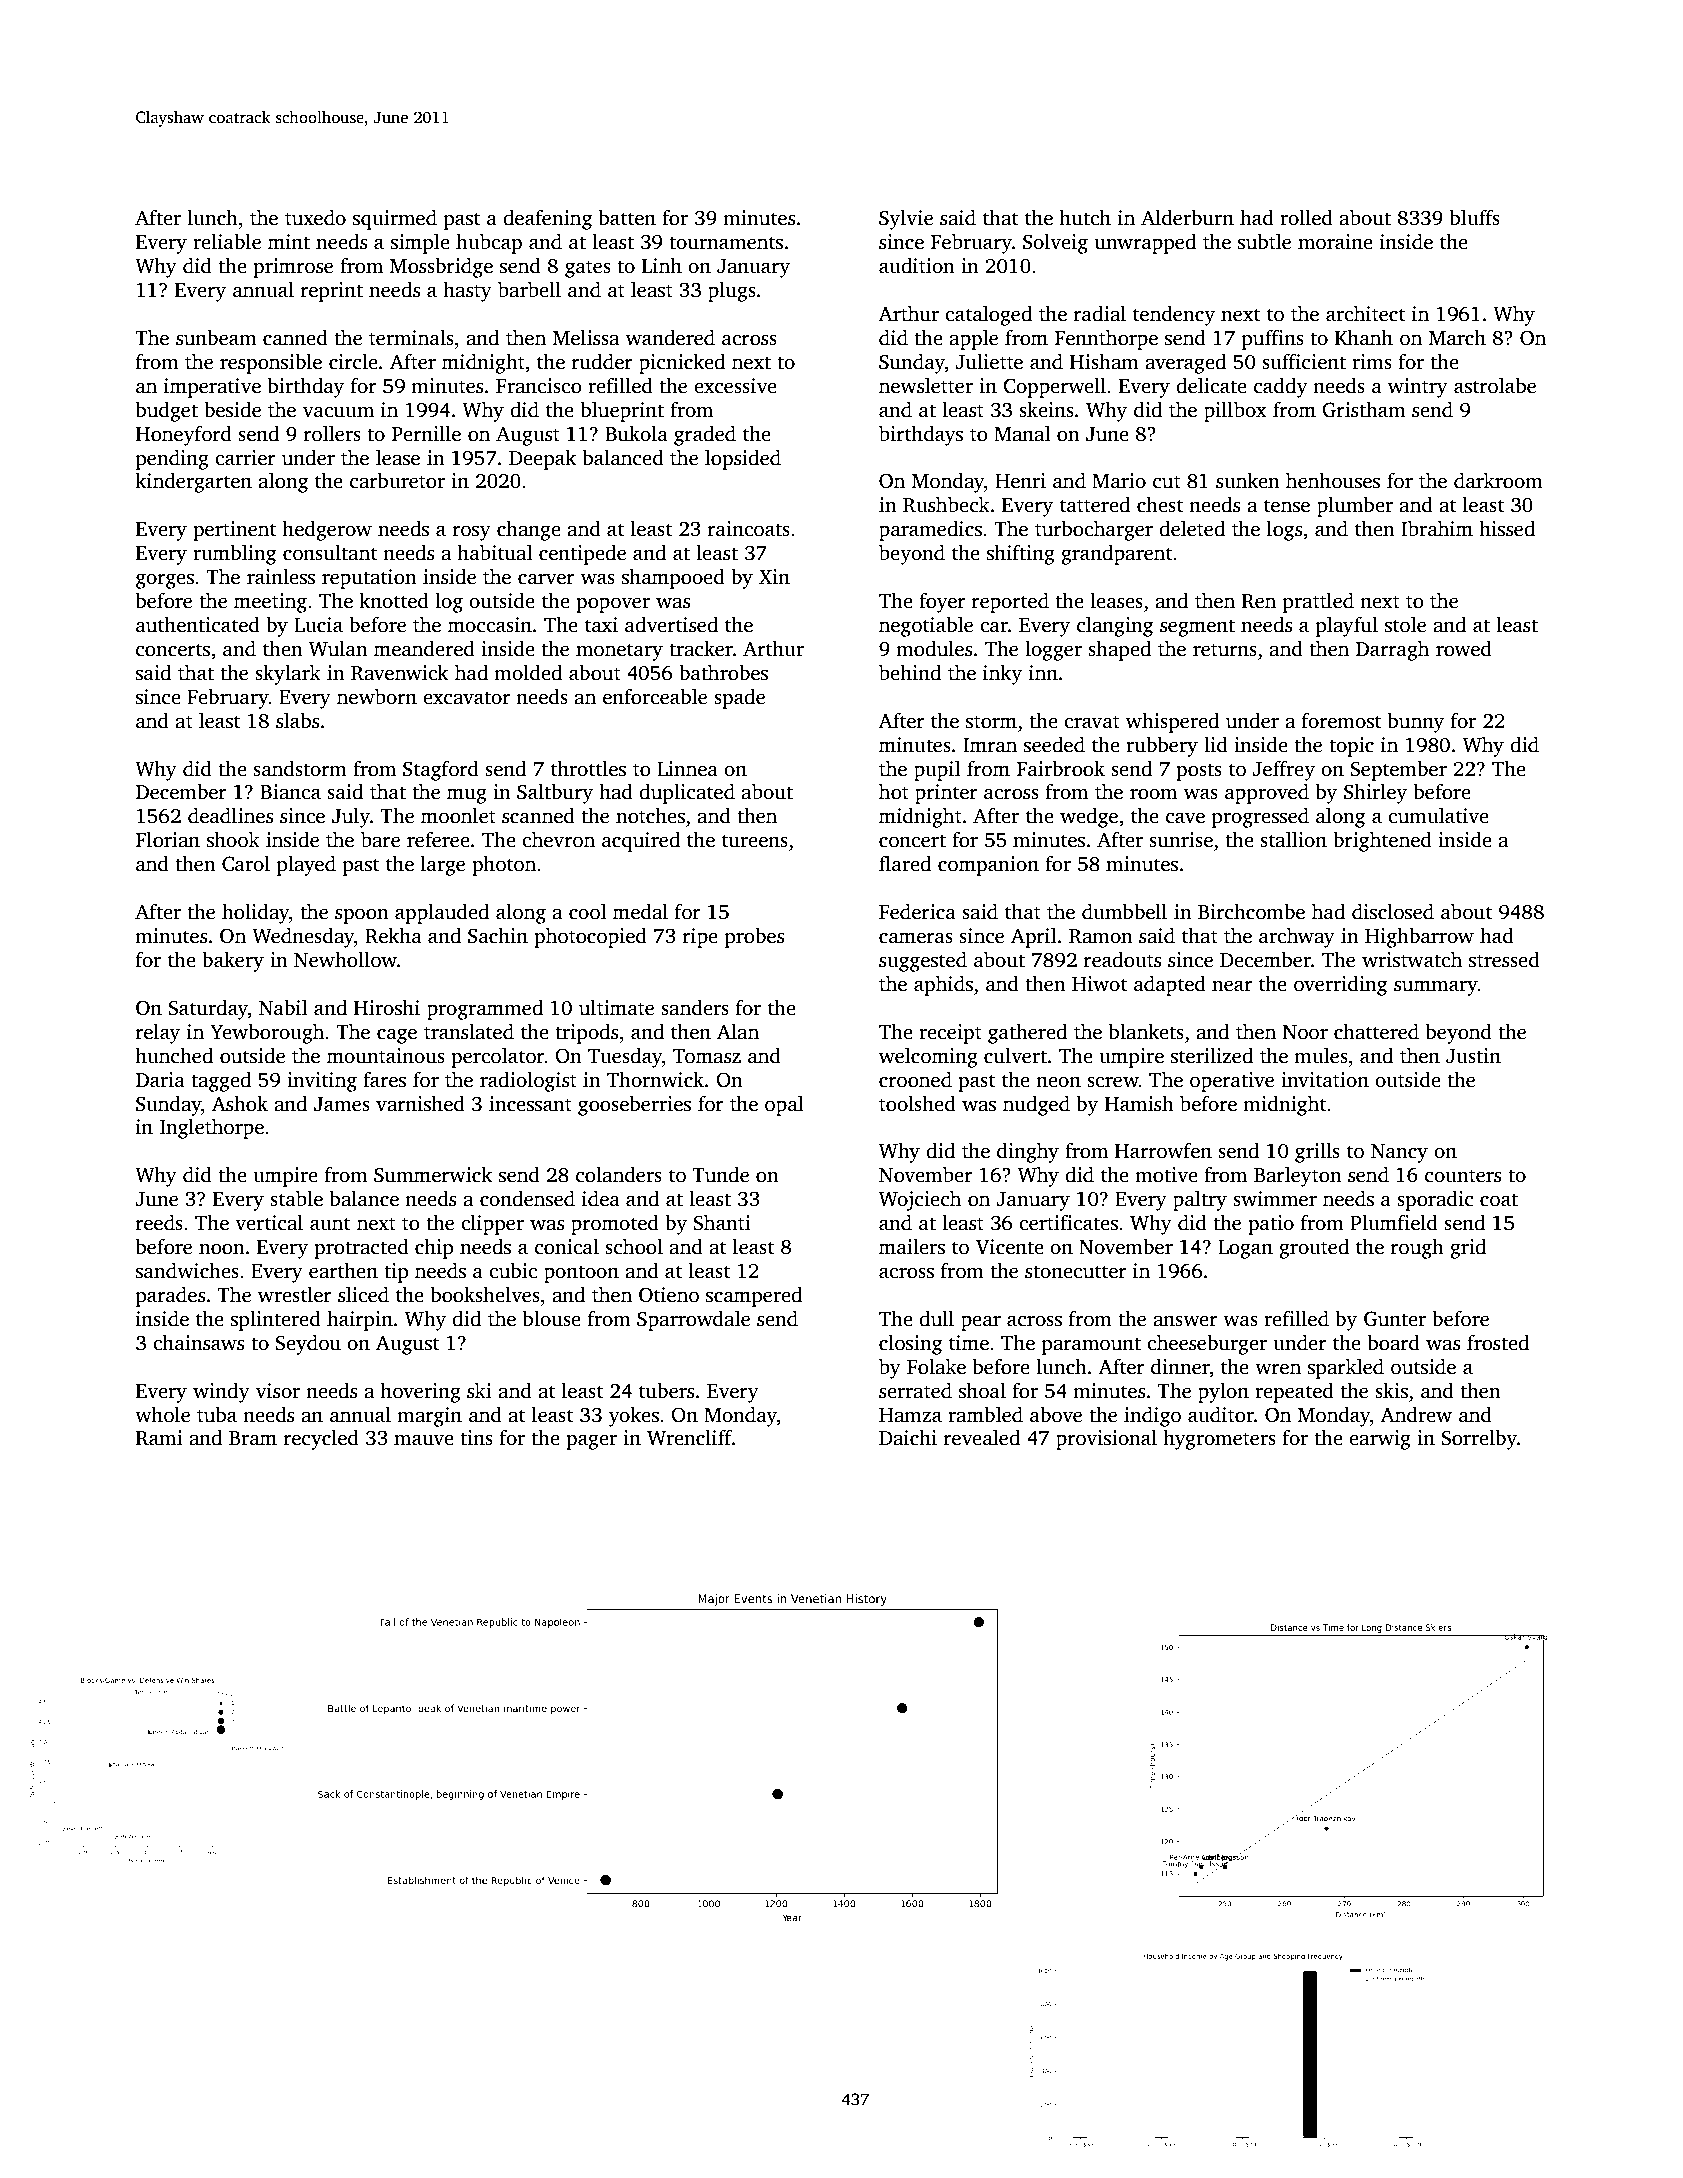  Describe the element at coordinates (1375, 793) in the image. I see `Shirley` at that location.
